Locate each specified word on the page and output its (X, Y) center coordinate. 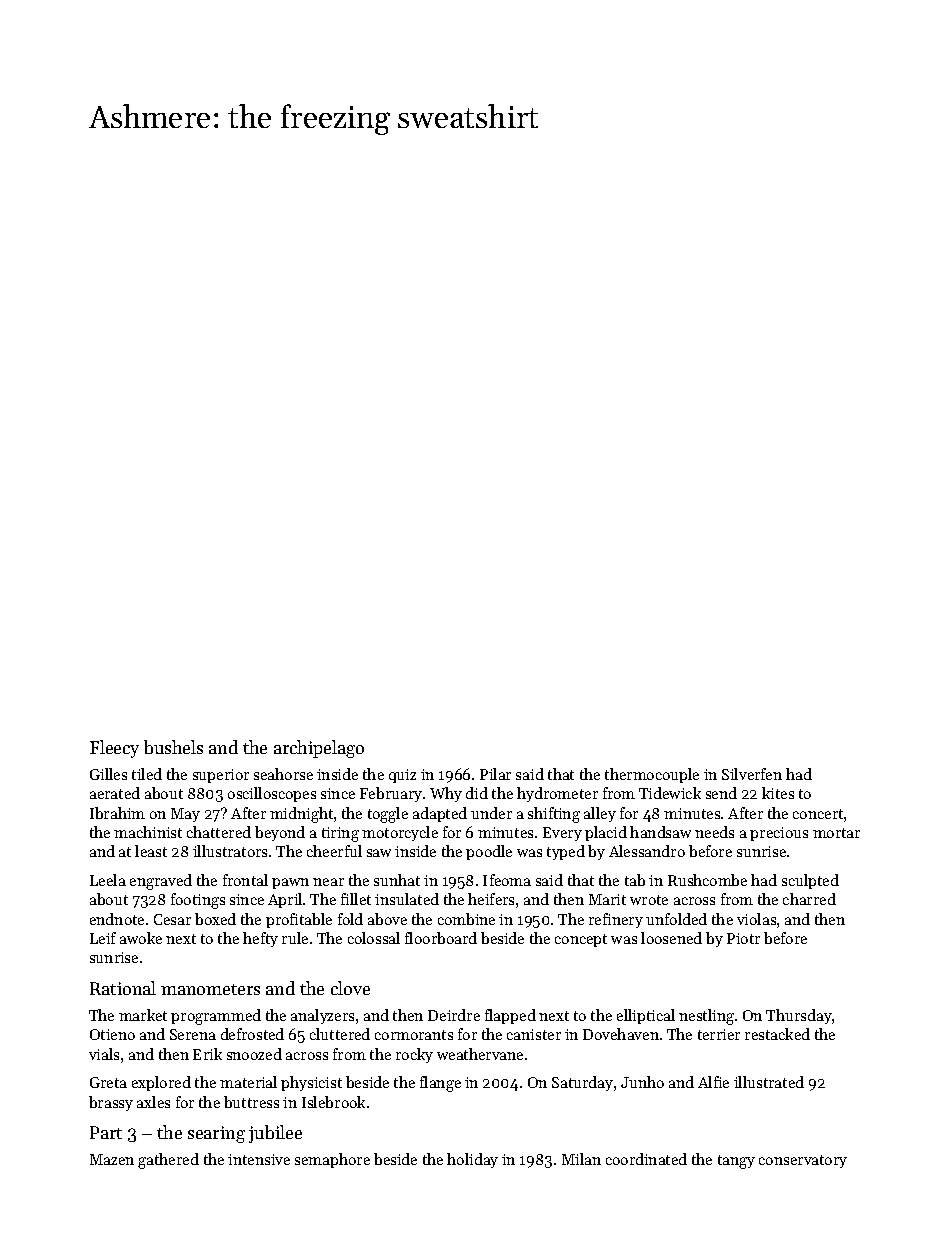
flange (440, 1084)
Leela (108, 880)
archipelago (319, 749)
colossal (374, 938)
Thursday (799, 1016)
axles (153, 1102)
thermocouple (652, 775)
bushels (173, 747)
